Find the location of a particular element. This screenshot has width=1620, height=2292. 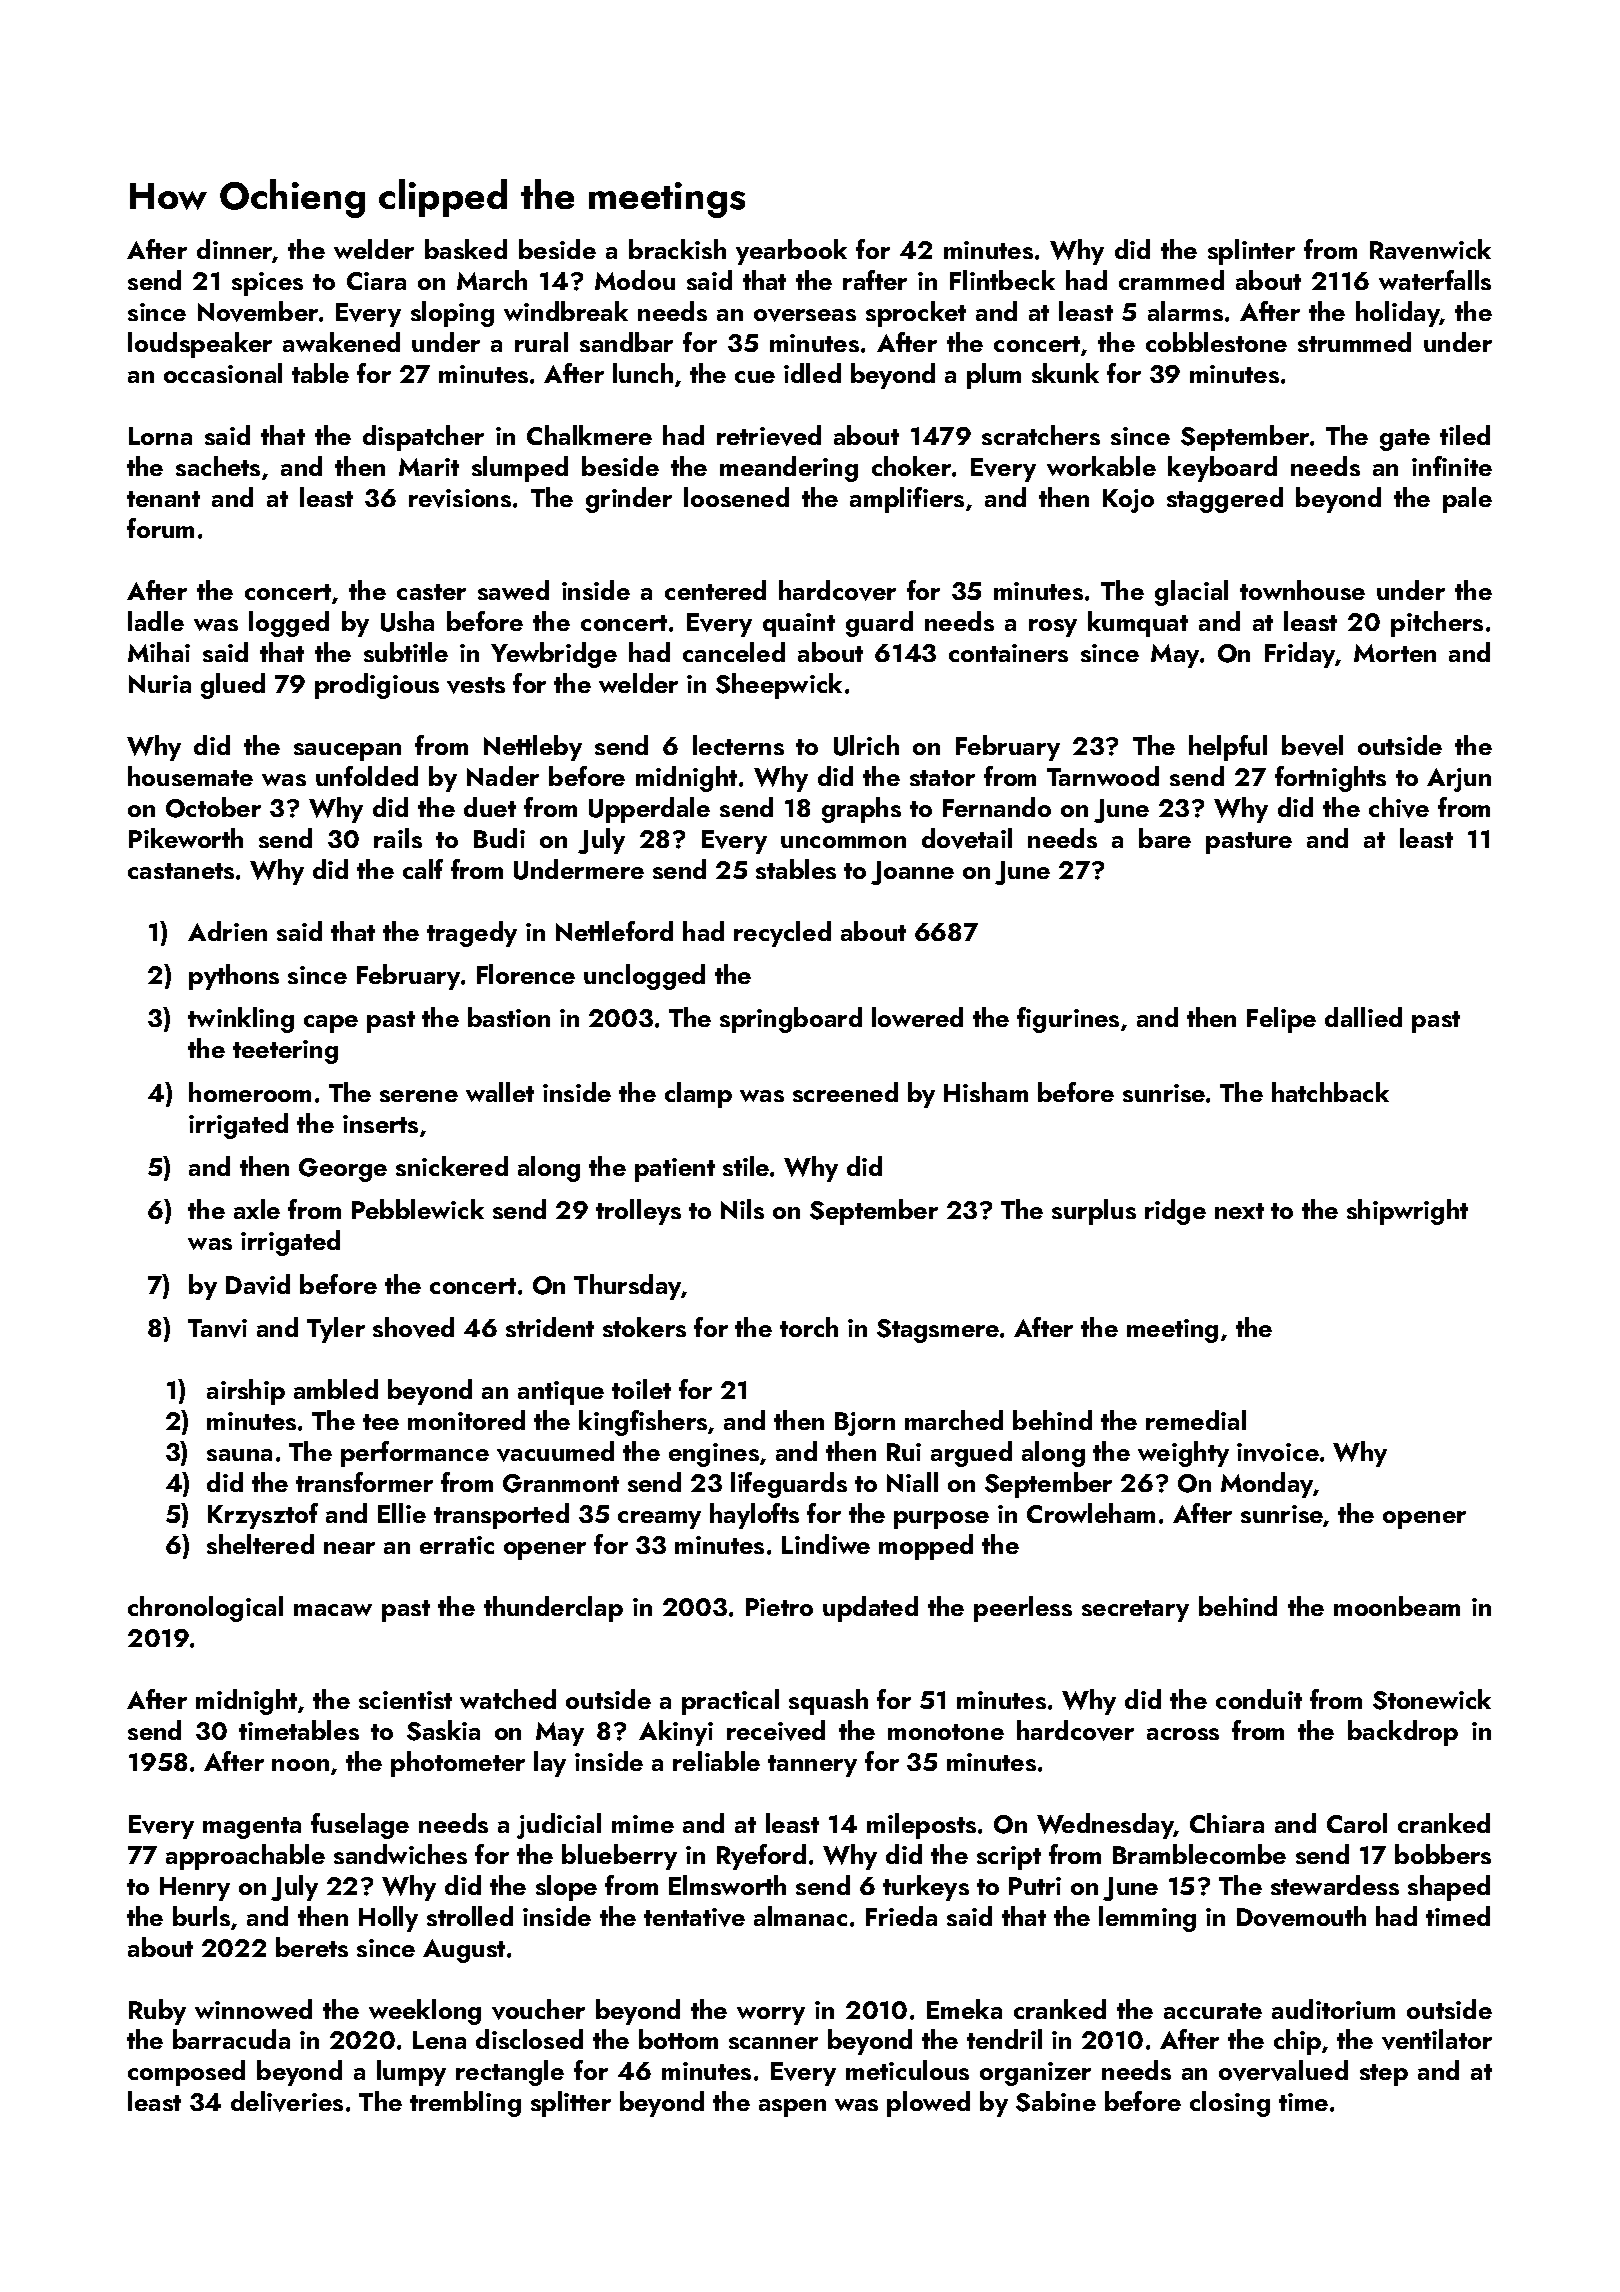

across is located at coordinates (1183, 1734).
